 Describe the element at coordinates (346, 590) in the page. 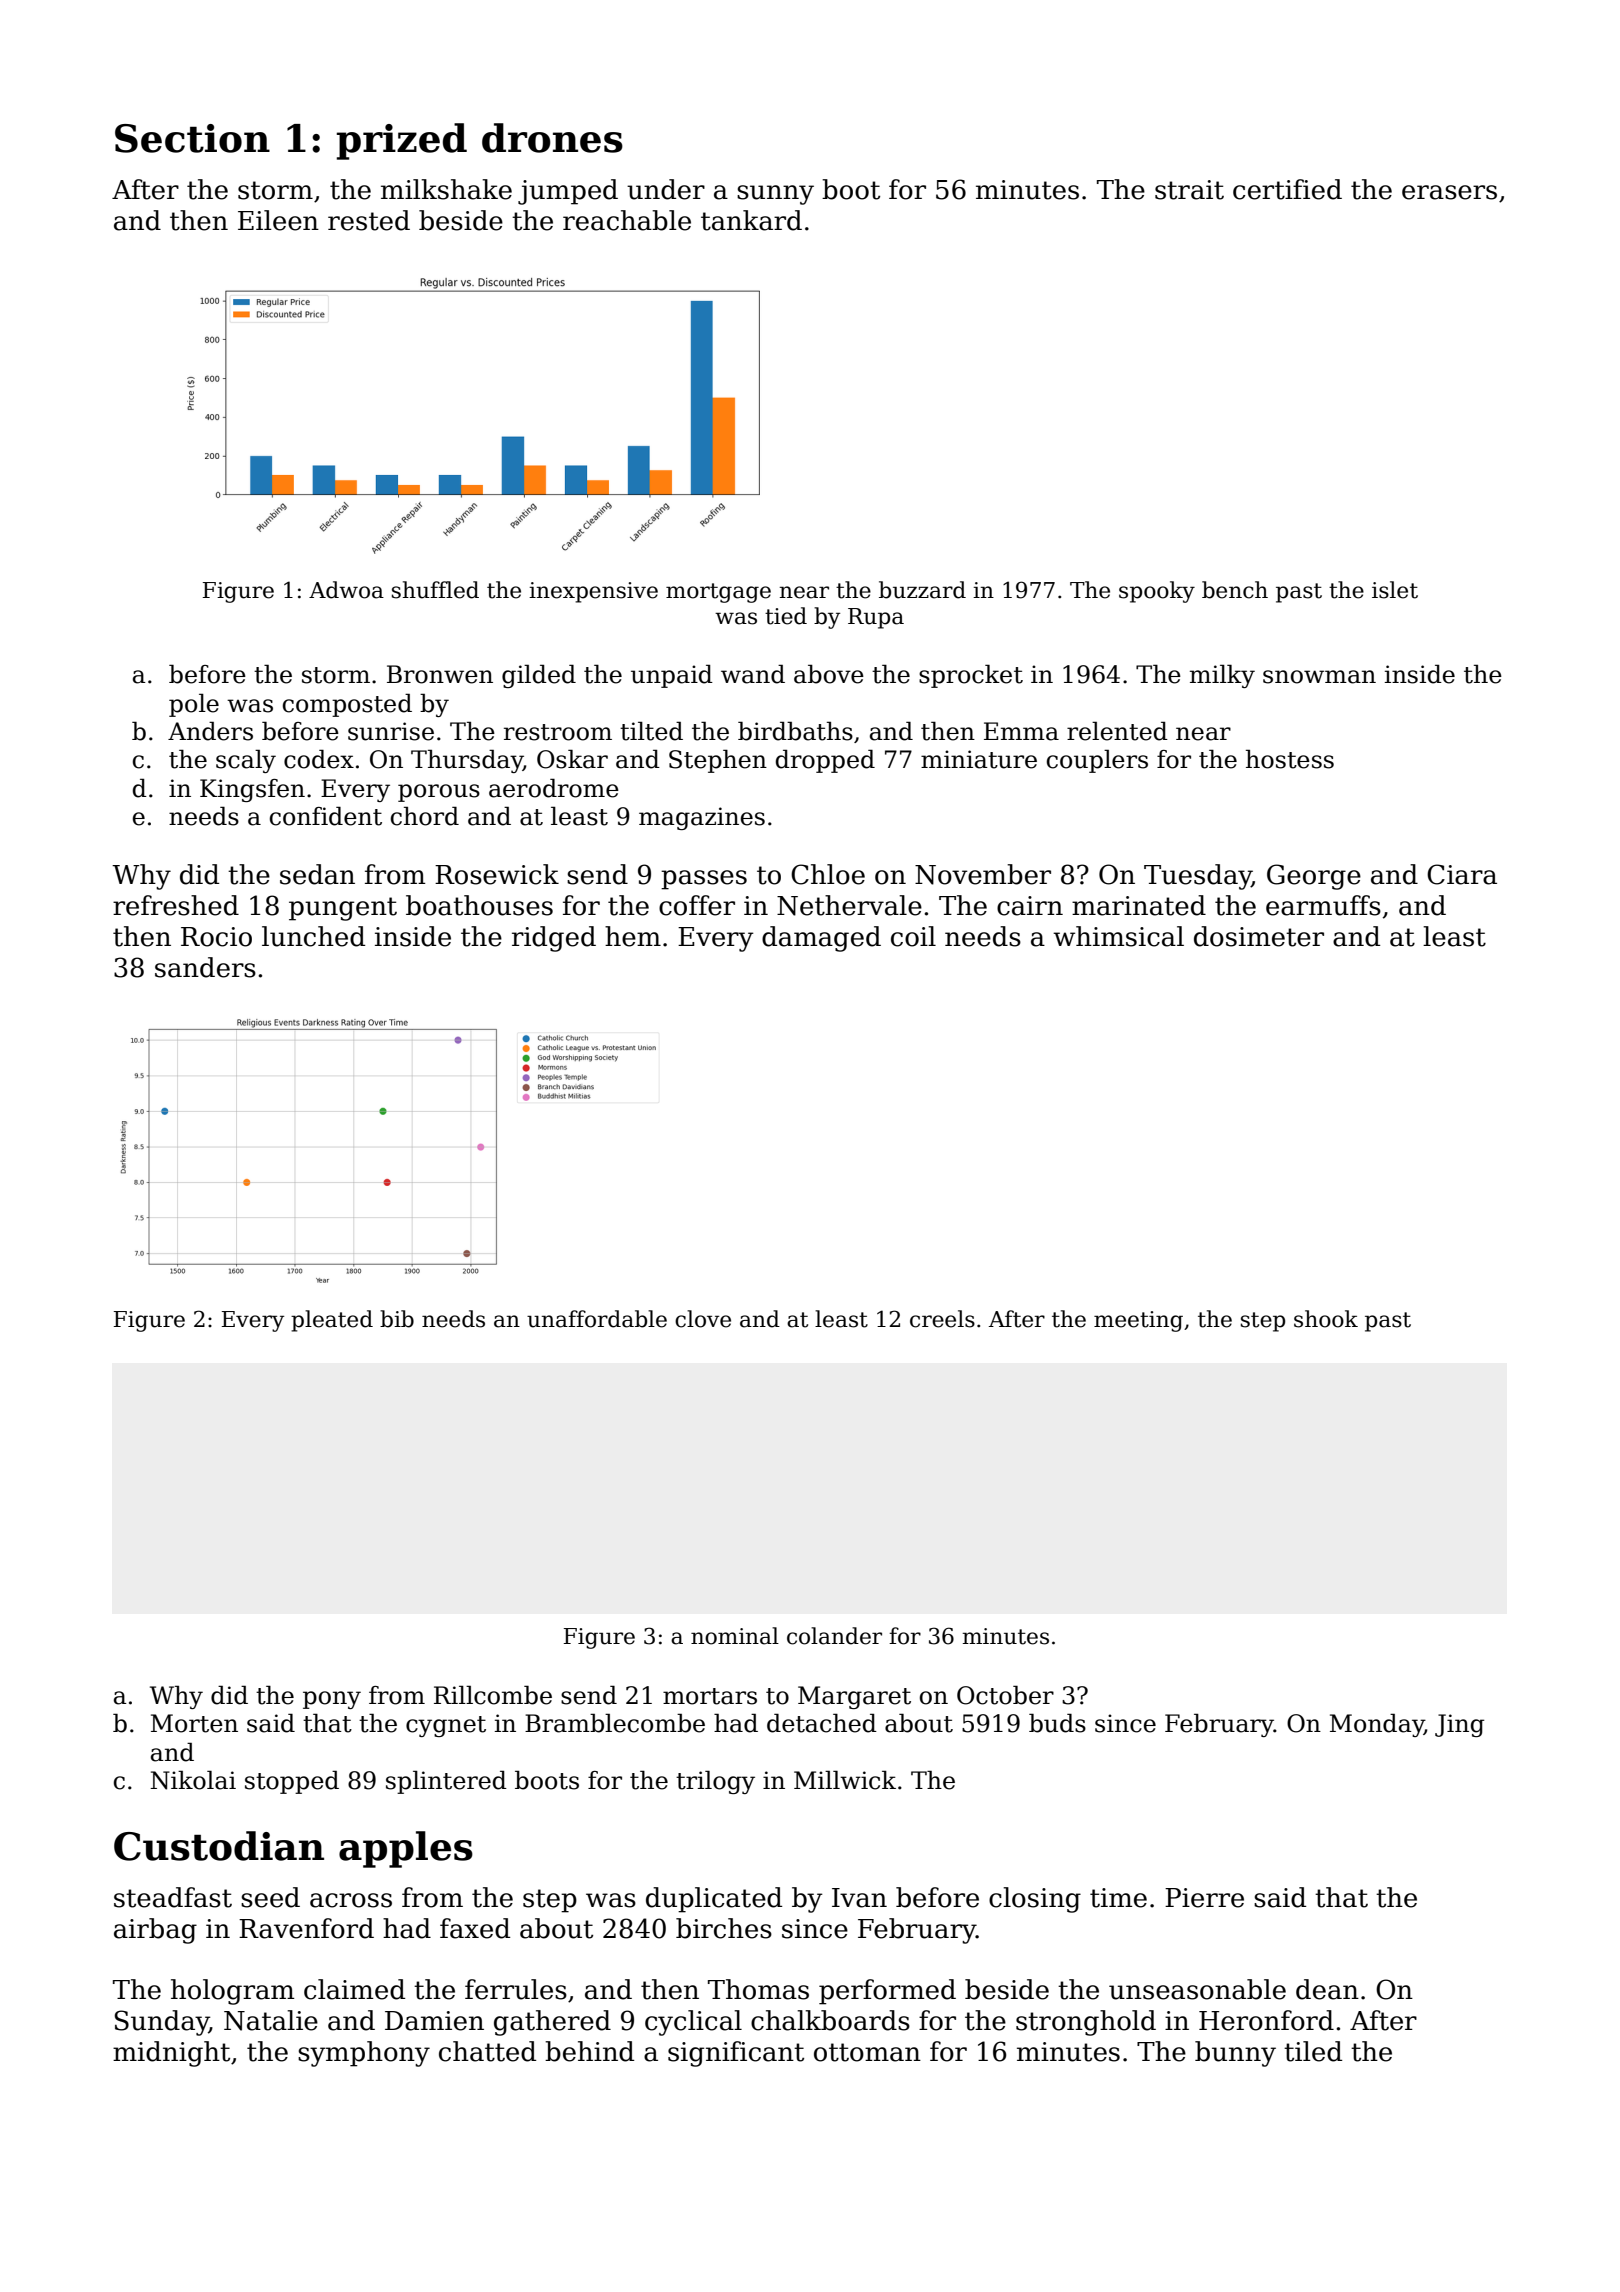

I see `Adwoa` at that location.
